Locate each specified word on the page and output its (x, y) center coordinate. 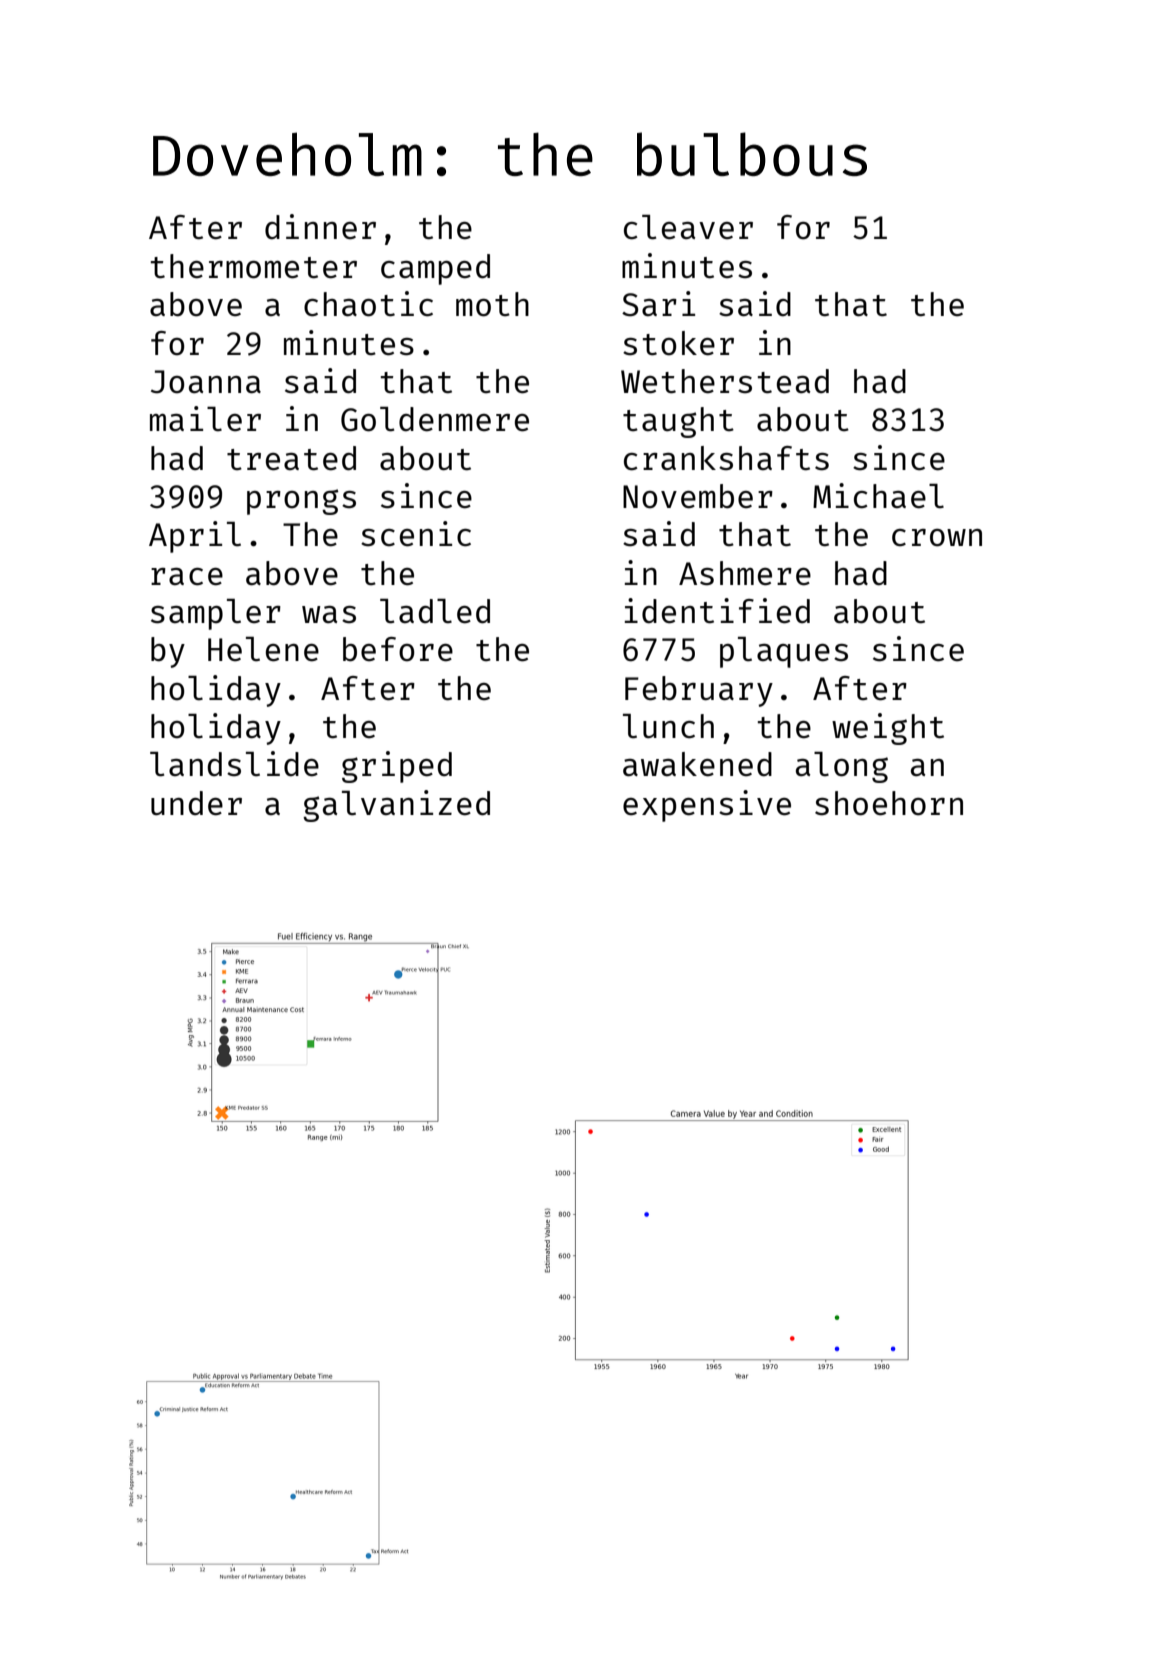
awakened (697, 764)
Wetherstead (725, 381)
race (187, 577)
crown (937, 538)
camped (435, 269)
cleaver (688, 227)
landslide (234, 764)
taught (678, 422)
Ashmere (745, 573)
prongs (301, 502)
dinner (320, 226)
